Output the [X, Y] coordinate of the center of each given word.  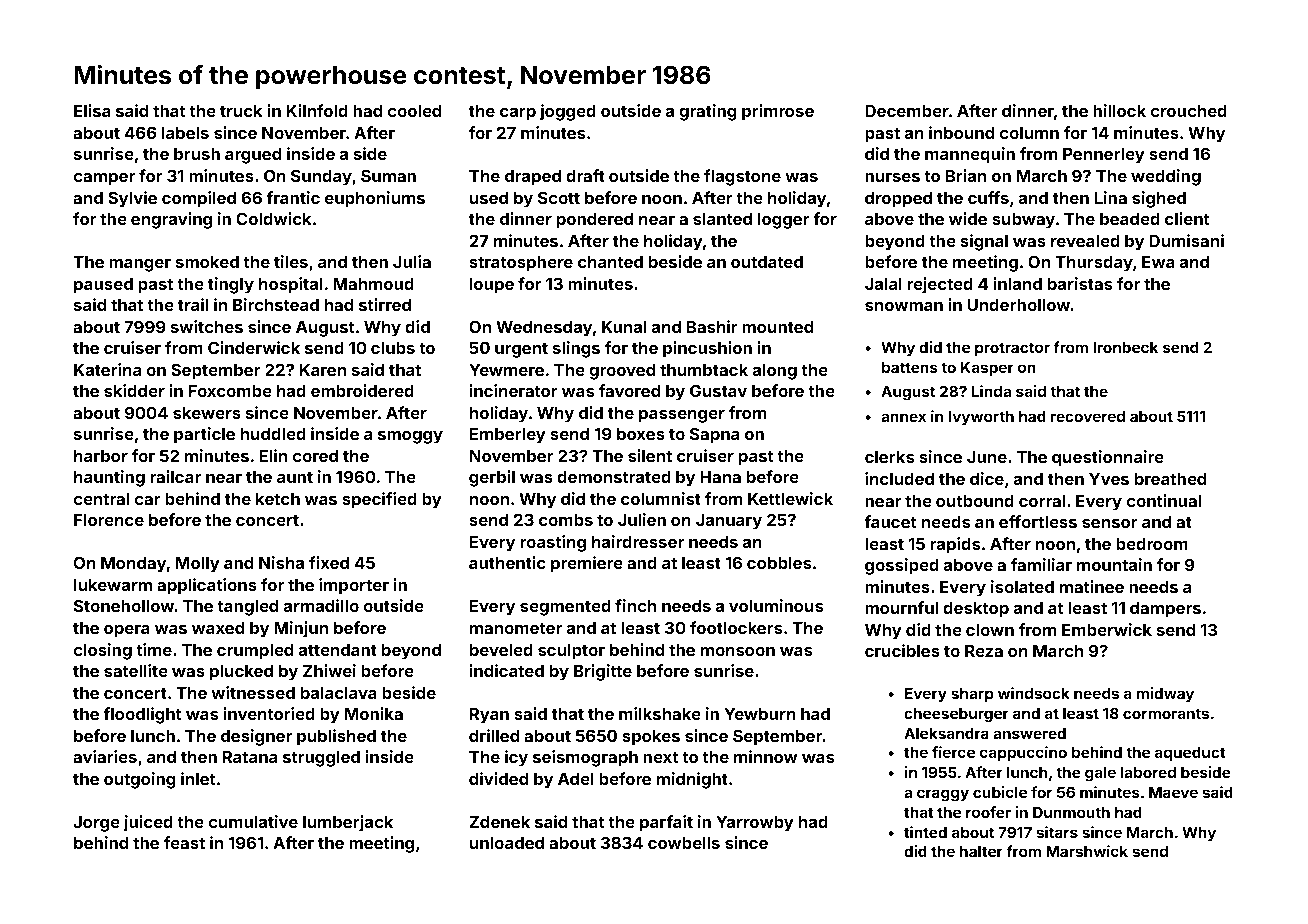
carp [518, 114]
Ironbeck [1125, 347]
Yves [1109, 479]
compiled [199, 199]
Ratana [250, 757]
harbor [101, 456]
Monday [133, 565]
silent [650, 455]
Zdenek [499, 822]
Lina [1111, 197]
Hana [720, 477]
